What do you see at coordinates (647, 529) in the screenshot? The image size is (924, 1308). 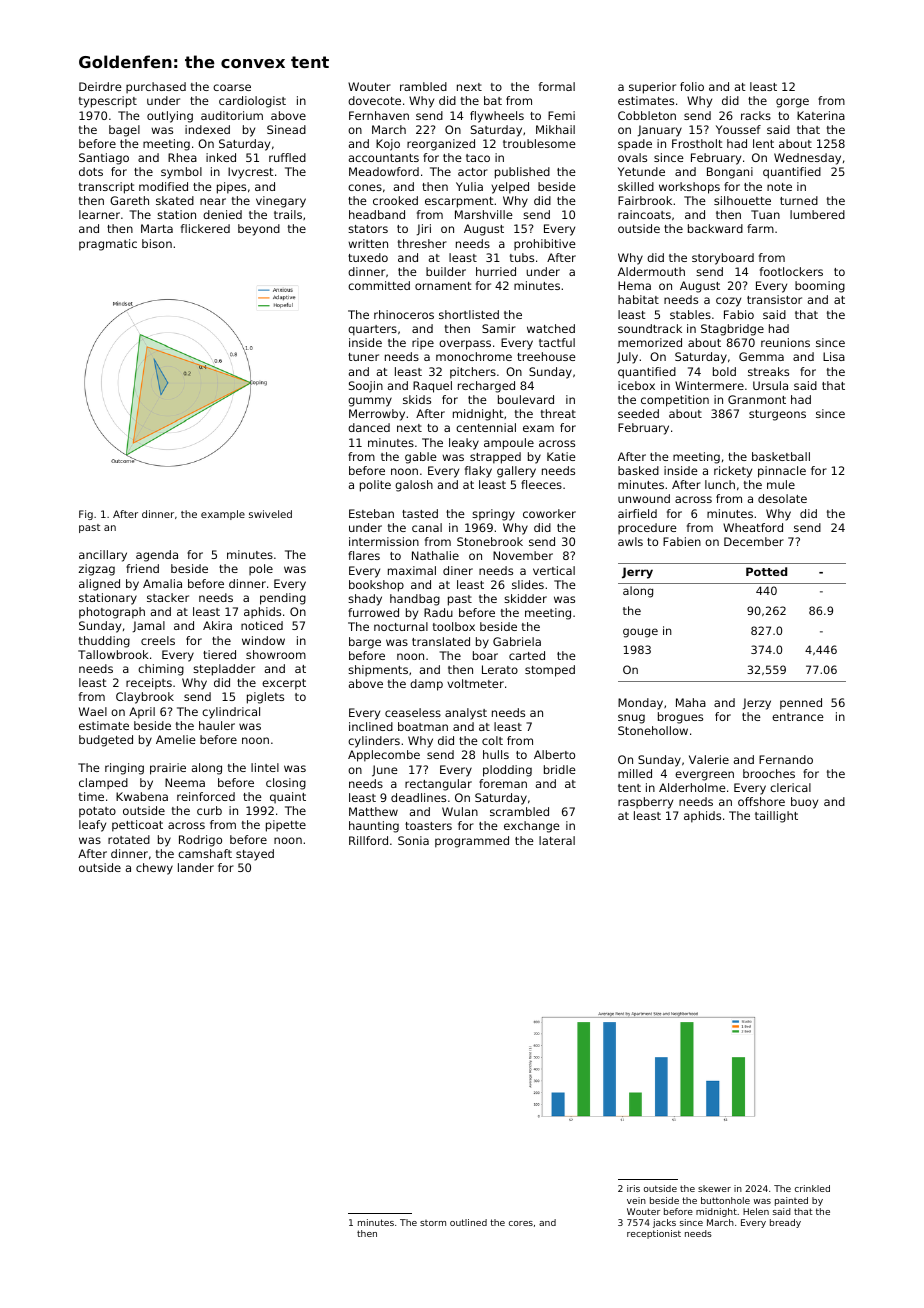 I see `procedure` at bounding box center [647, 529].
